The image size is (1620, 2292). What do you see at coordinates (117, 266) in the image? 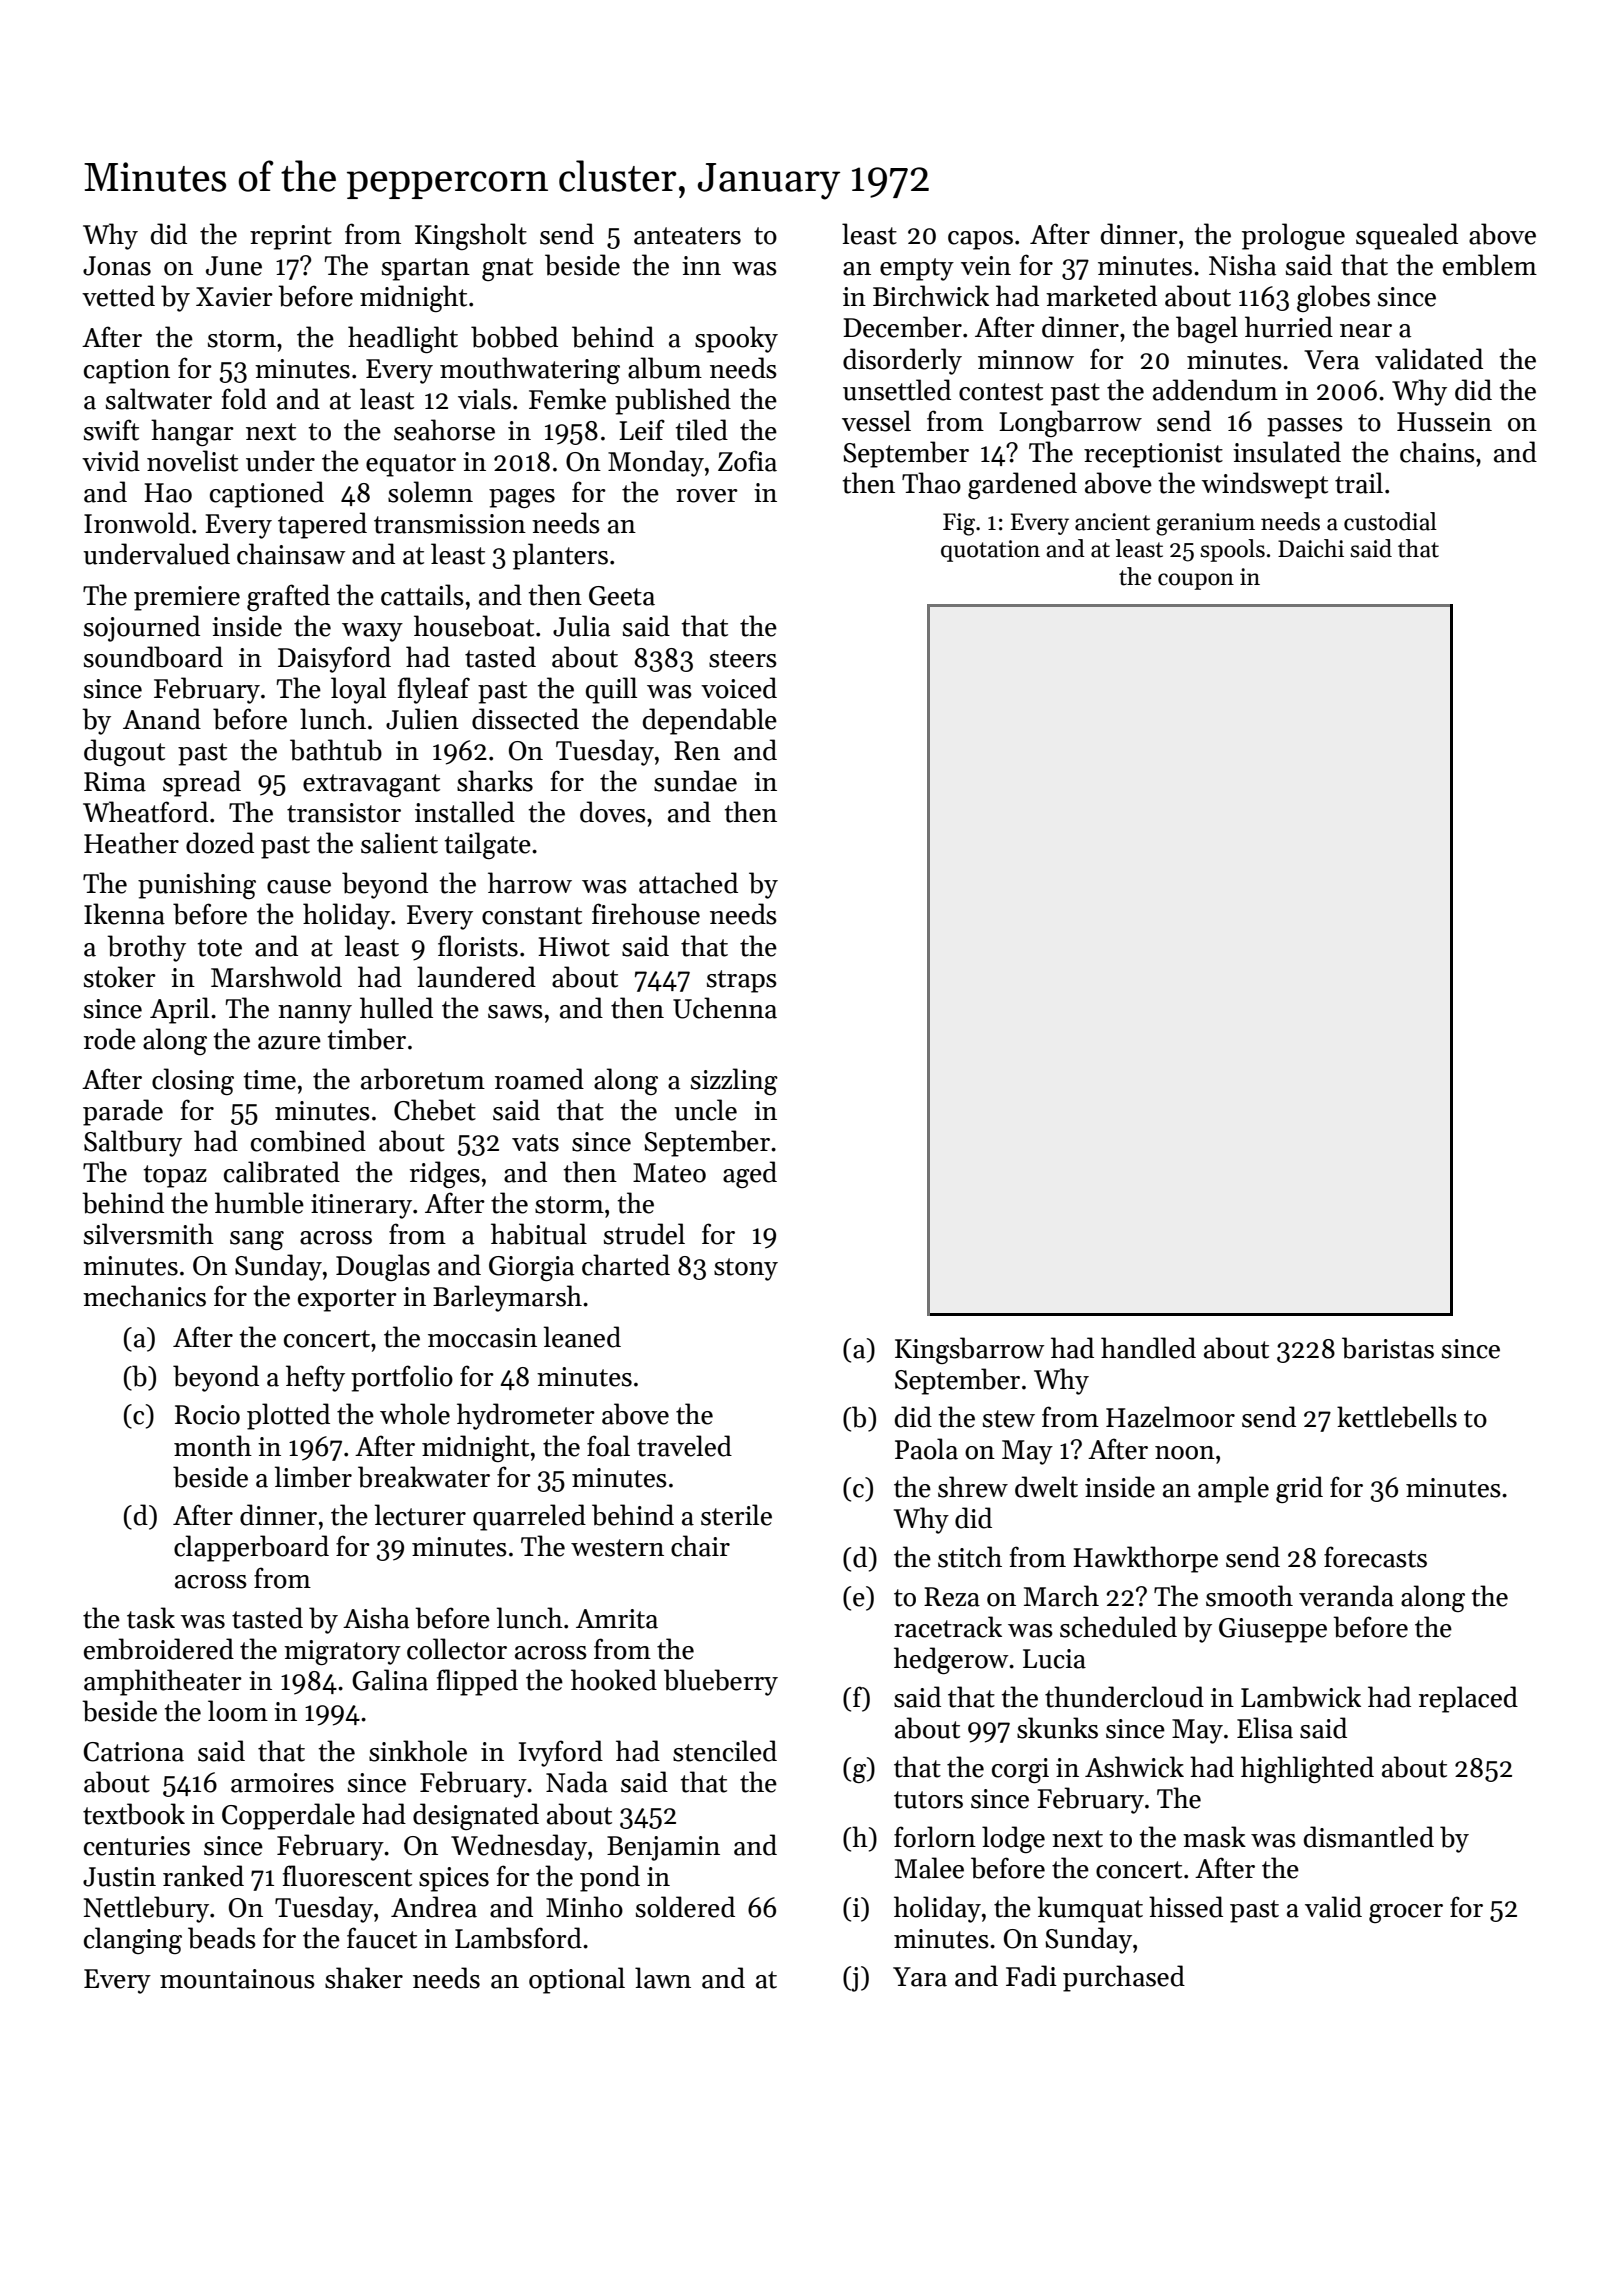
I see `Jonas` at bounding box center [117, 266].
